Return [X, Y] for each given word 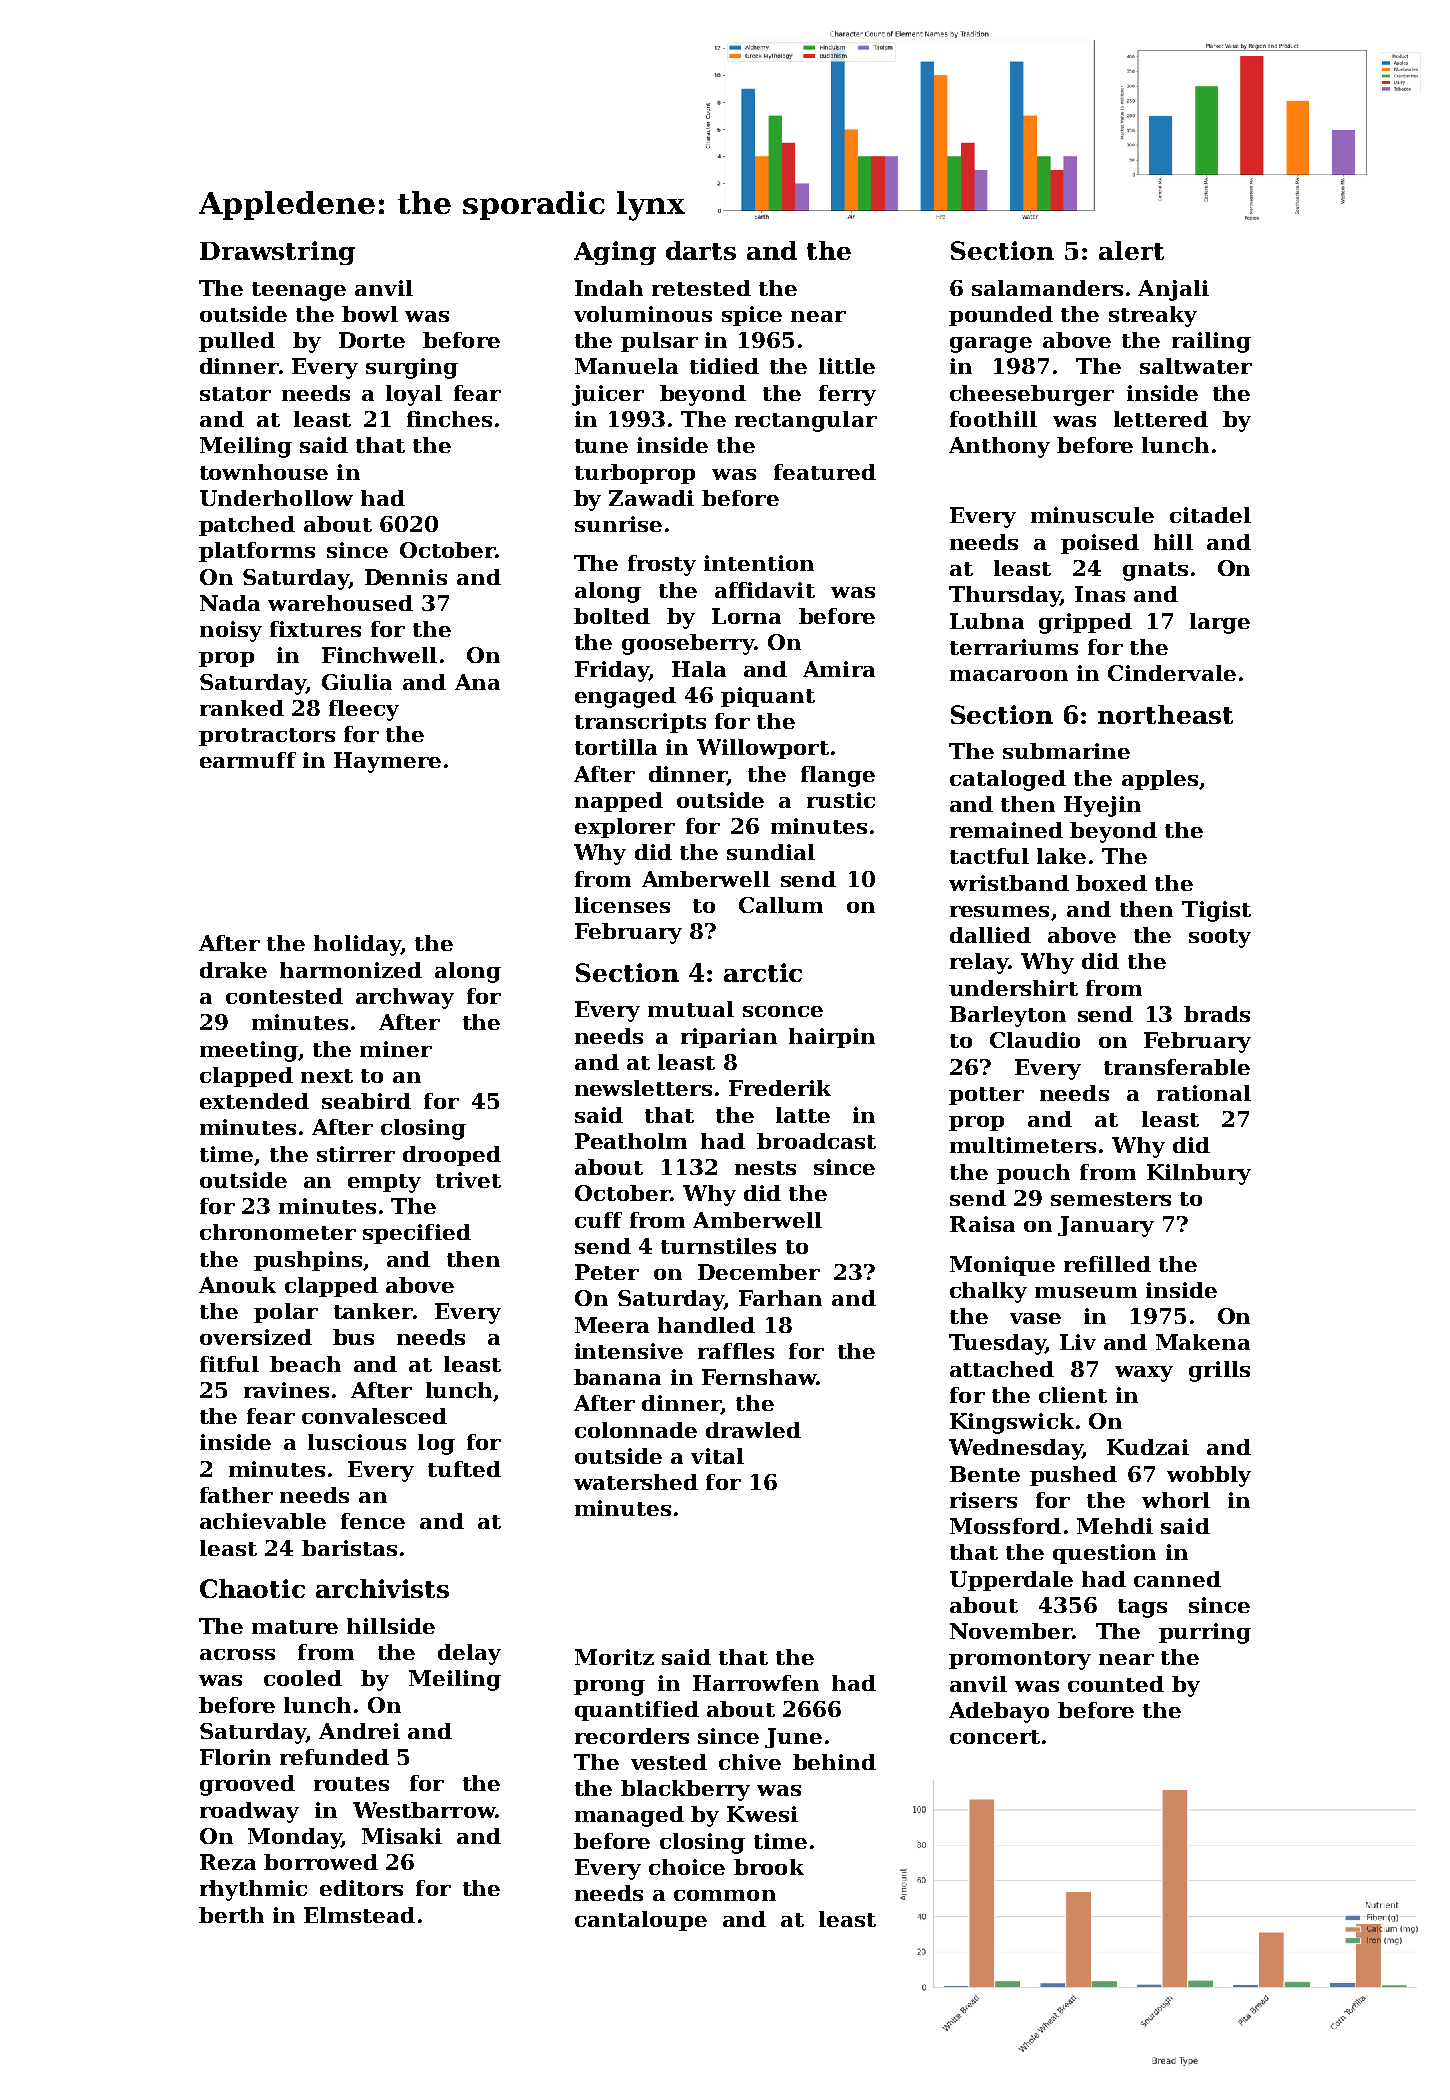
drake [233, 970]
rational [1204, 1093]
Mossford [1005, 1526]
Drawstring [277, 253]
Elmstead [359, 1915]
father [236, 1495]
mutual [691, 1009]
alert [1131, 250]
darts [701, 250]
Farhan [780, 1298]
